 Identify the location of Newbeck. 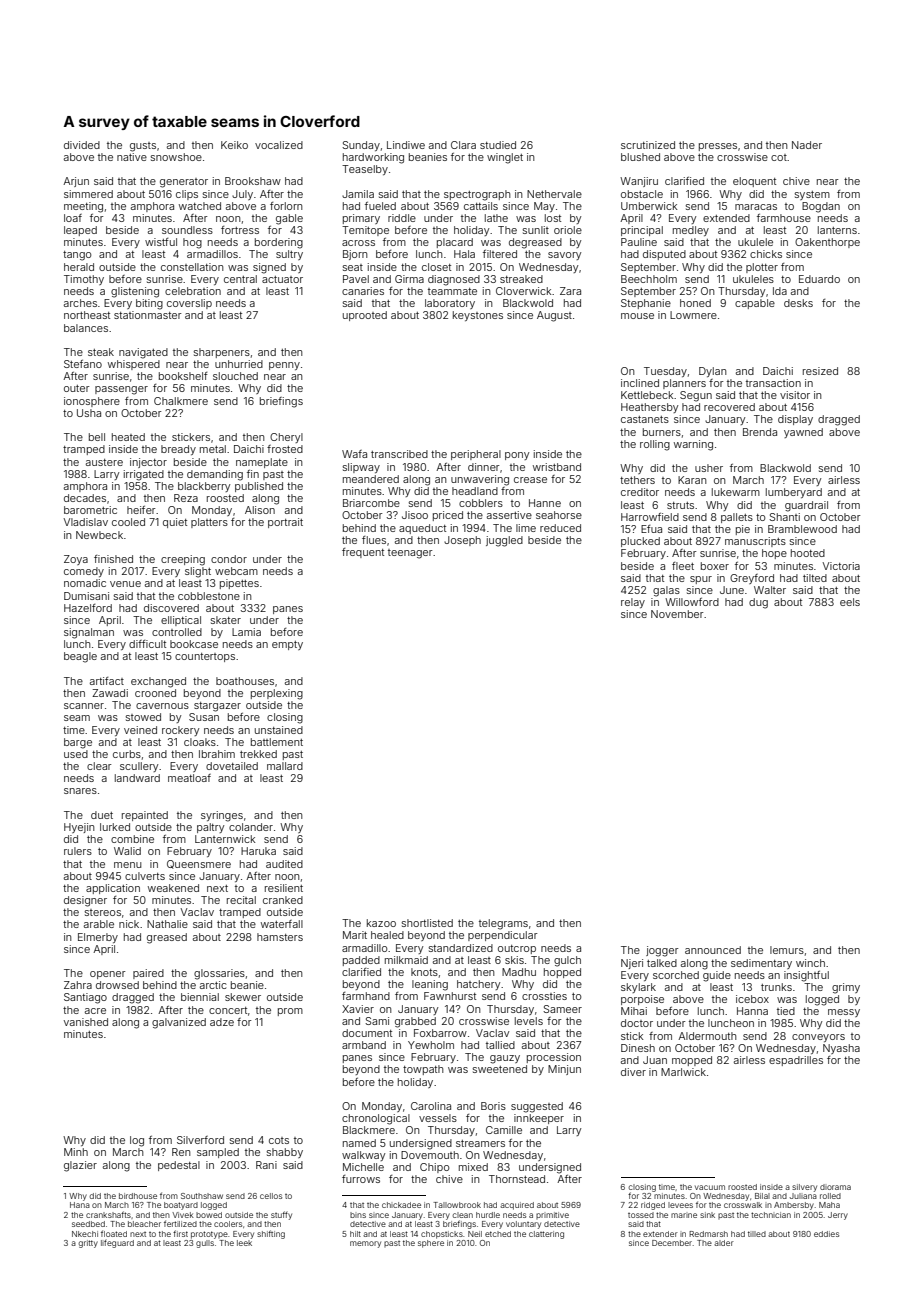
(99, 535).
